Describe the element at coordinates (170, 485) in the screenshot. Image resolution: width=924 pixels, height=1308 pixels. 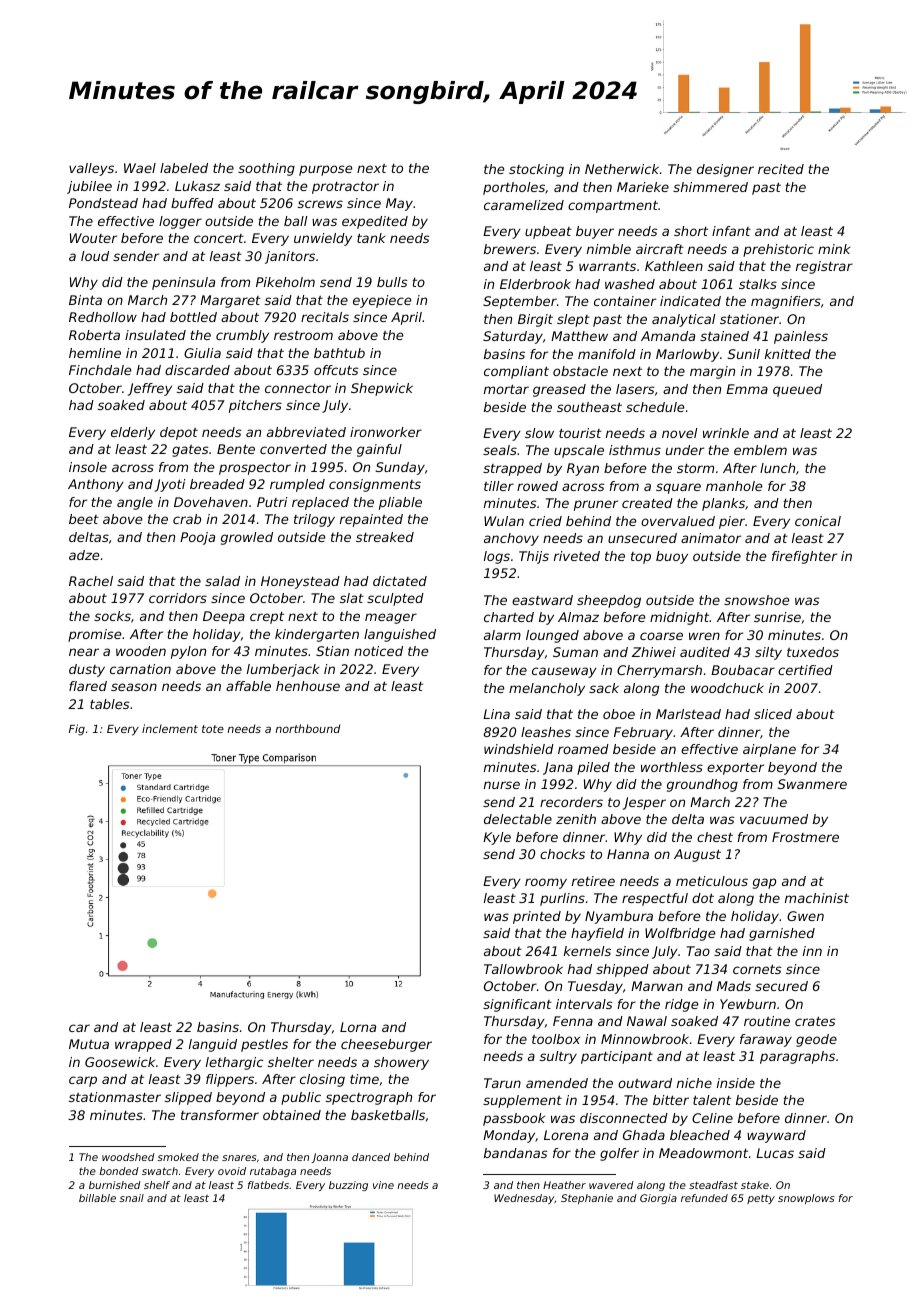
I see `Jyoti` at that location.
